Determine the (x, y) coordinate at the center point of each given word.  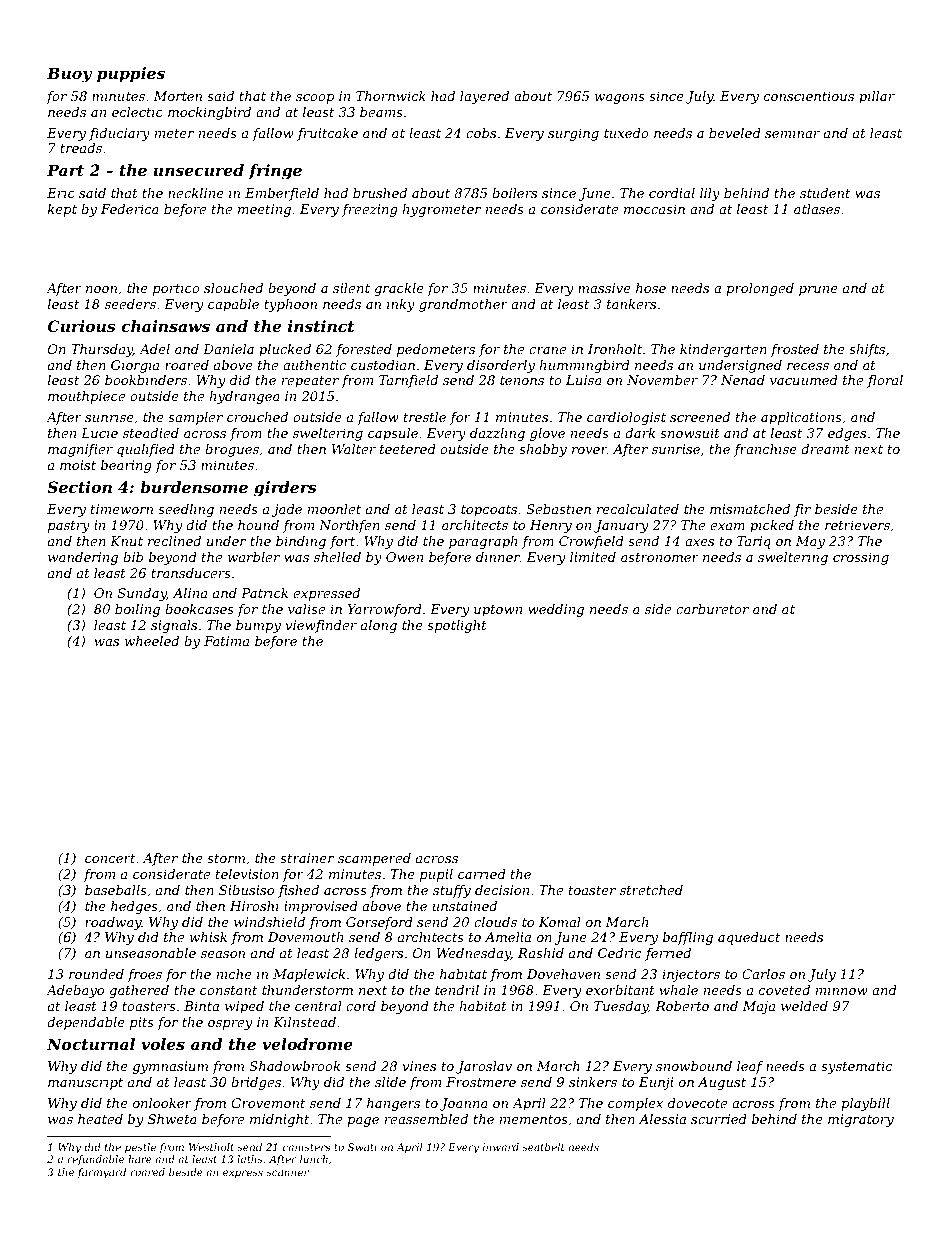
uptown (498, 611)
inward (501, 1147)
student (825, 193)
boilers (514, 193)
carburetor (712, 609)
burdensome (194, 487)
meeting (264, 210)
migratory (861, 1120)
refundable (96, 1160)
